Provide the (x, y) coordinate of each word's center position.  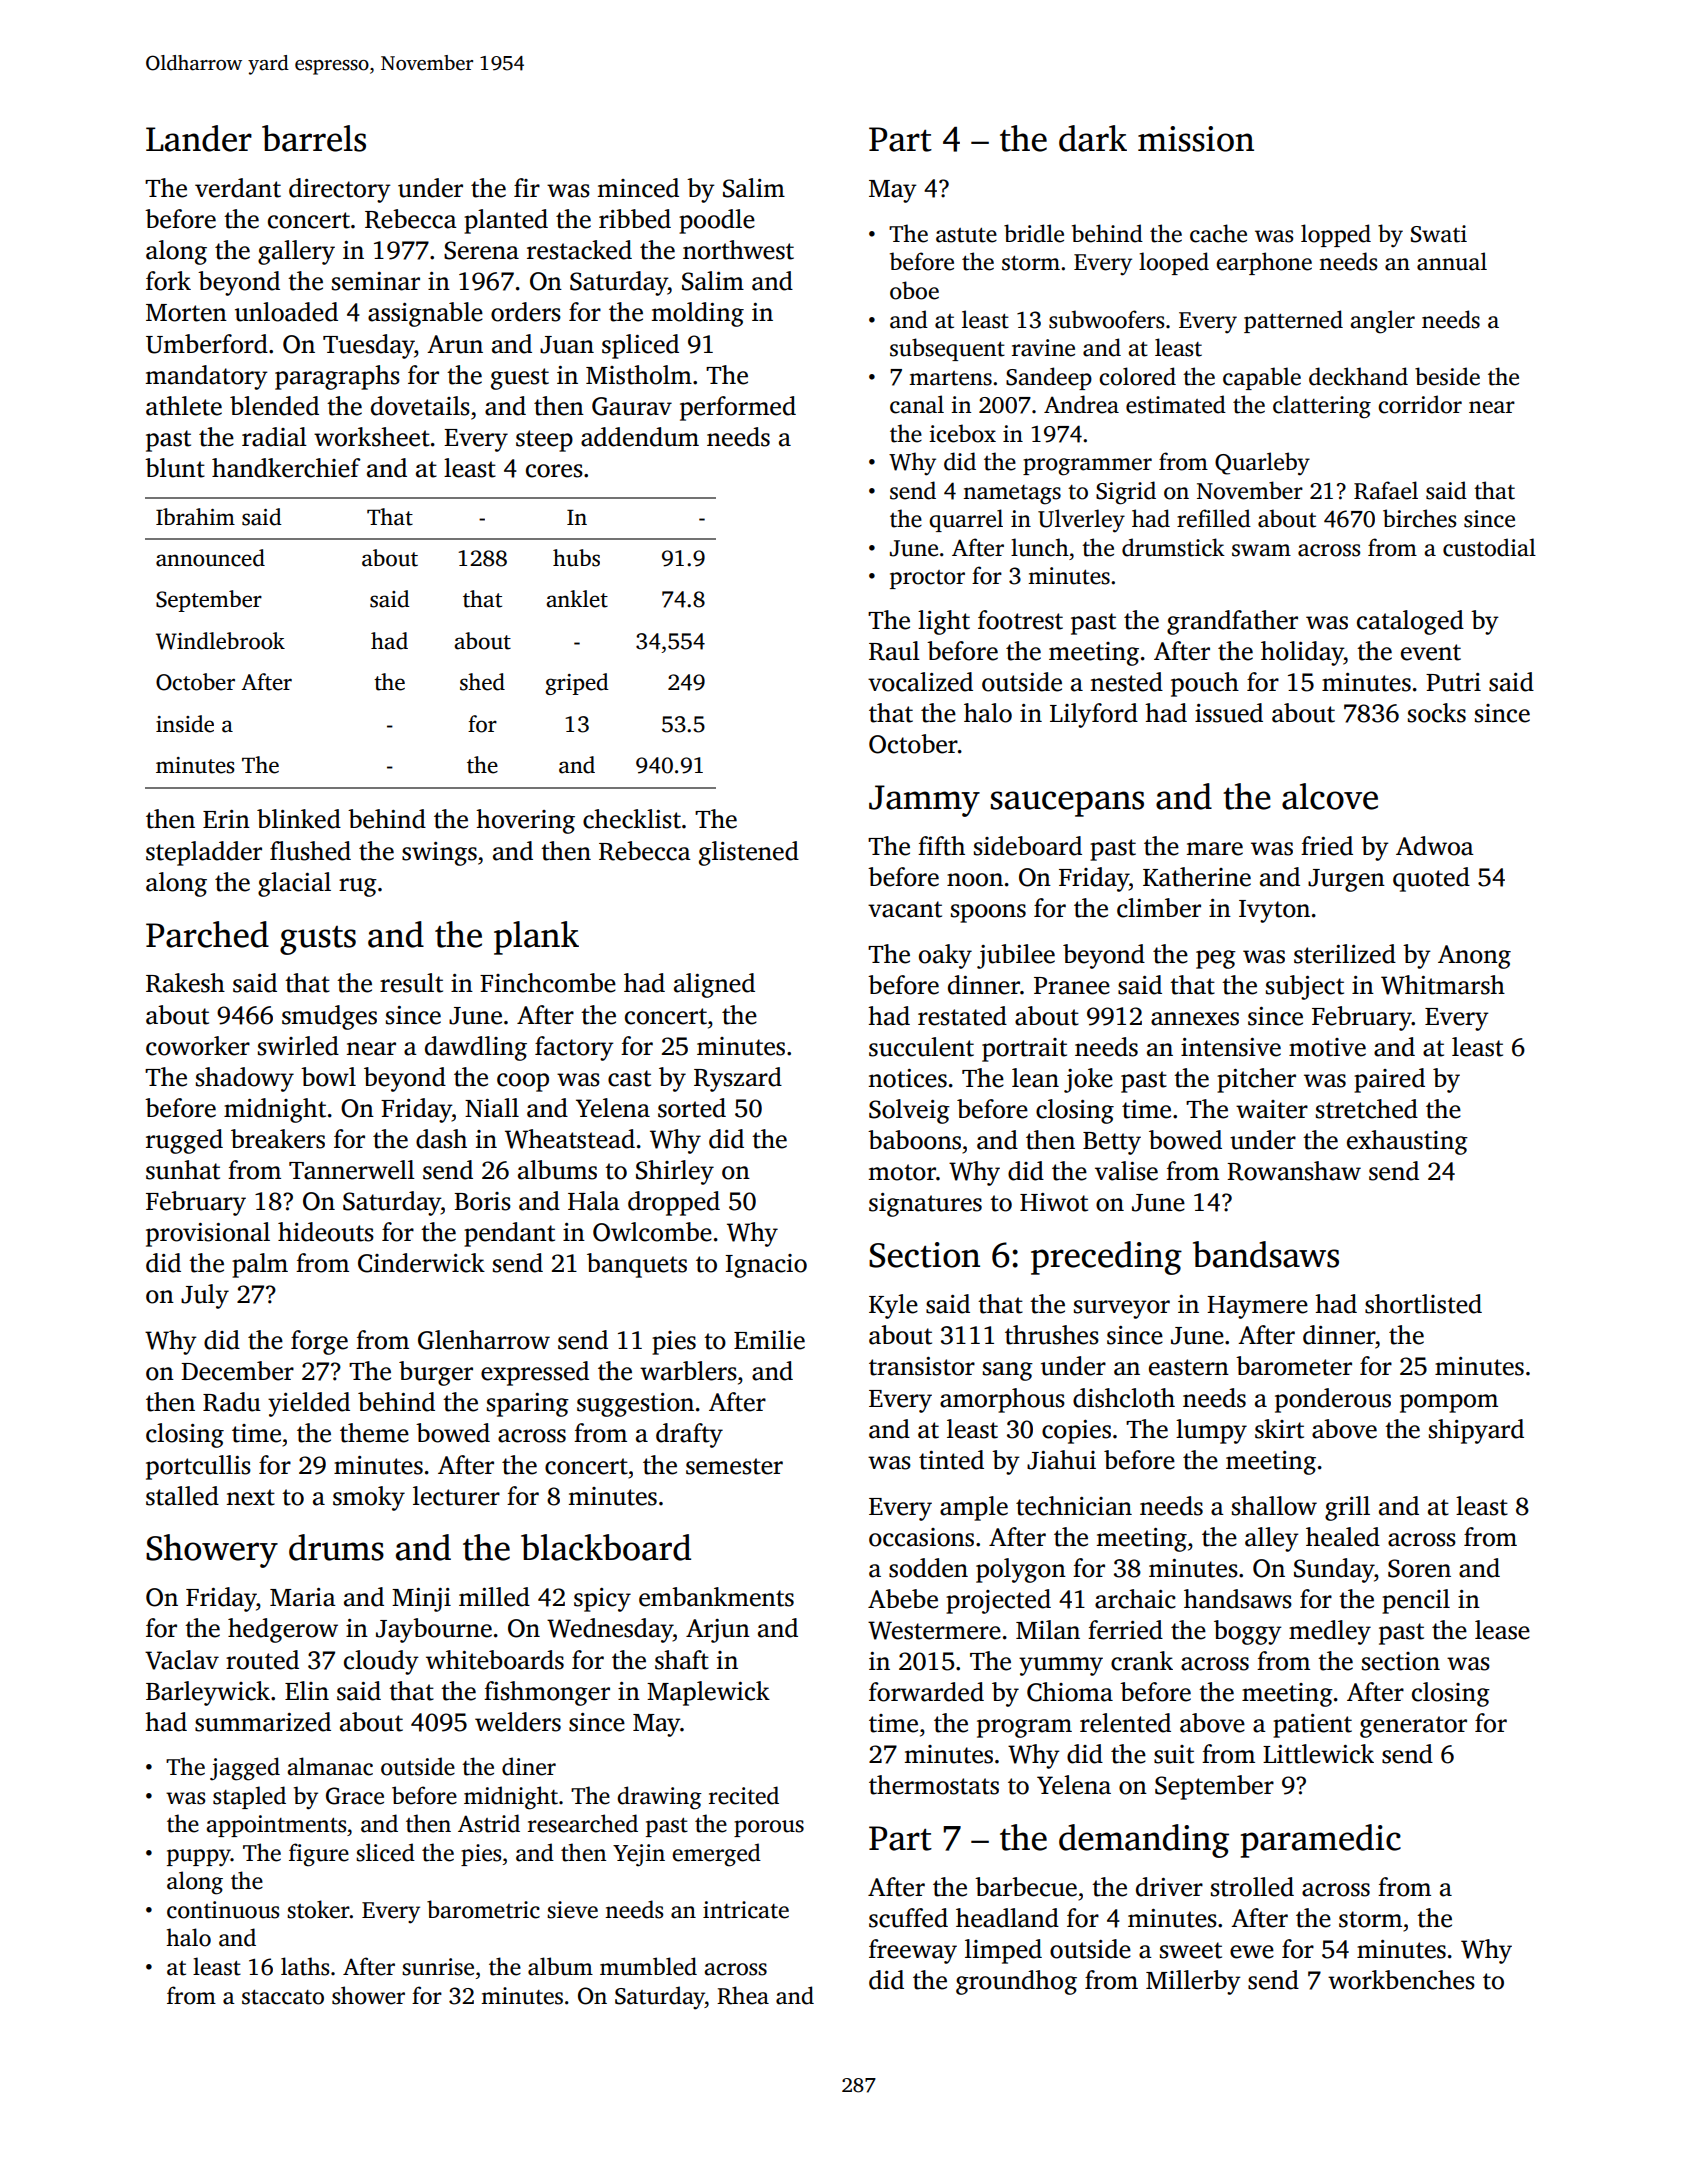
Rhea (743, 1995)
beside (1447, 376)
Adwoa (1435, 846)
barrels (314, 138)
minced (638, 188)
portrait (1024, 1050)
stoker (318, 1909)
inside (185, 724)
